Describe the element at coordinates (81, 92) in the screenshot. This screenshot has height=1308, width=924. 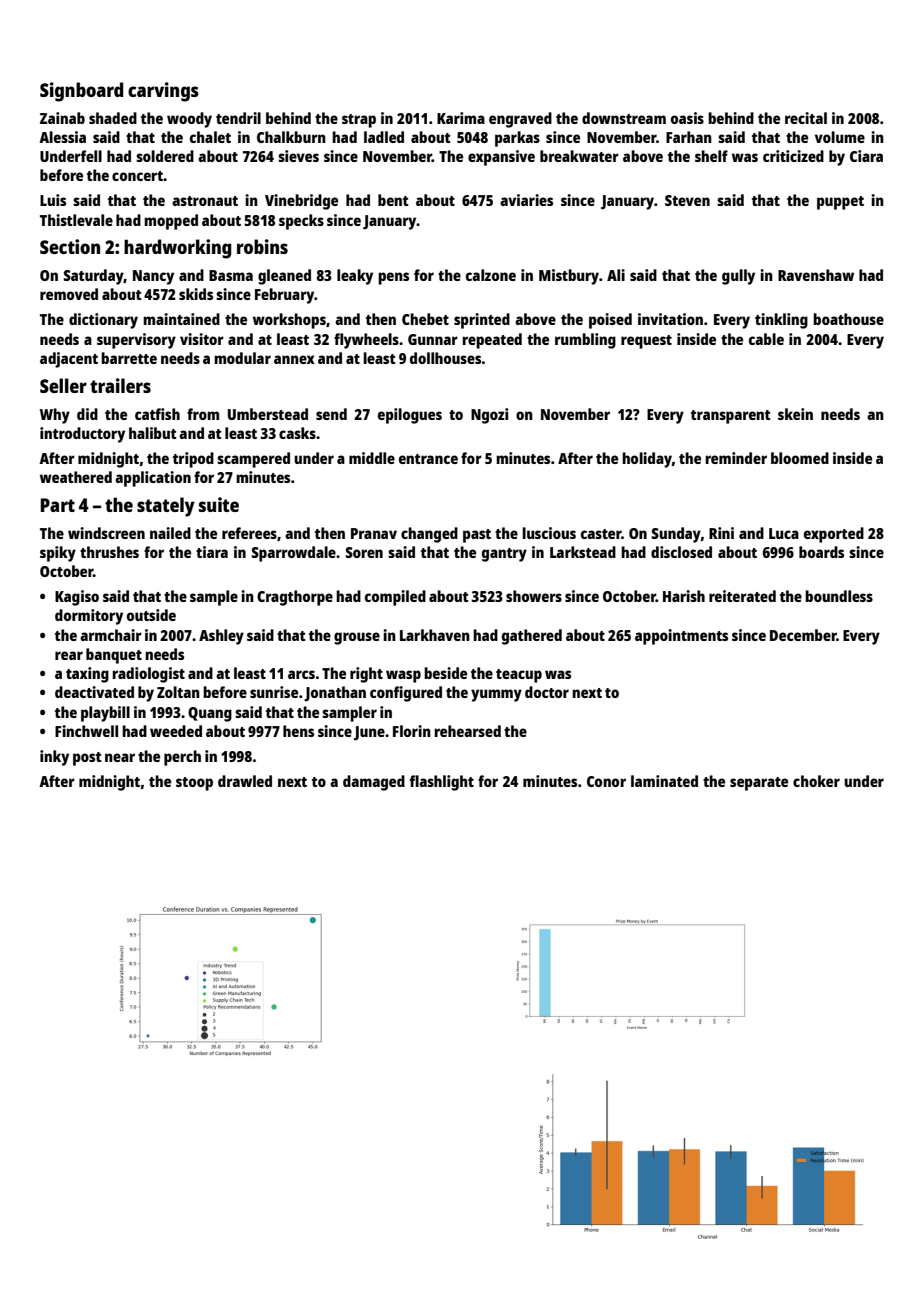
I see `Signboard` at that location.
